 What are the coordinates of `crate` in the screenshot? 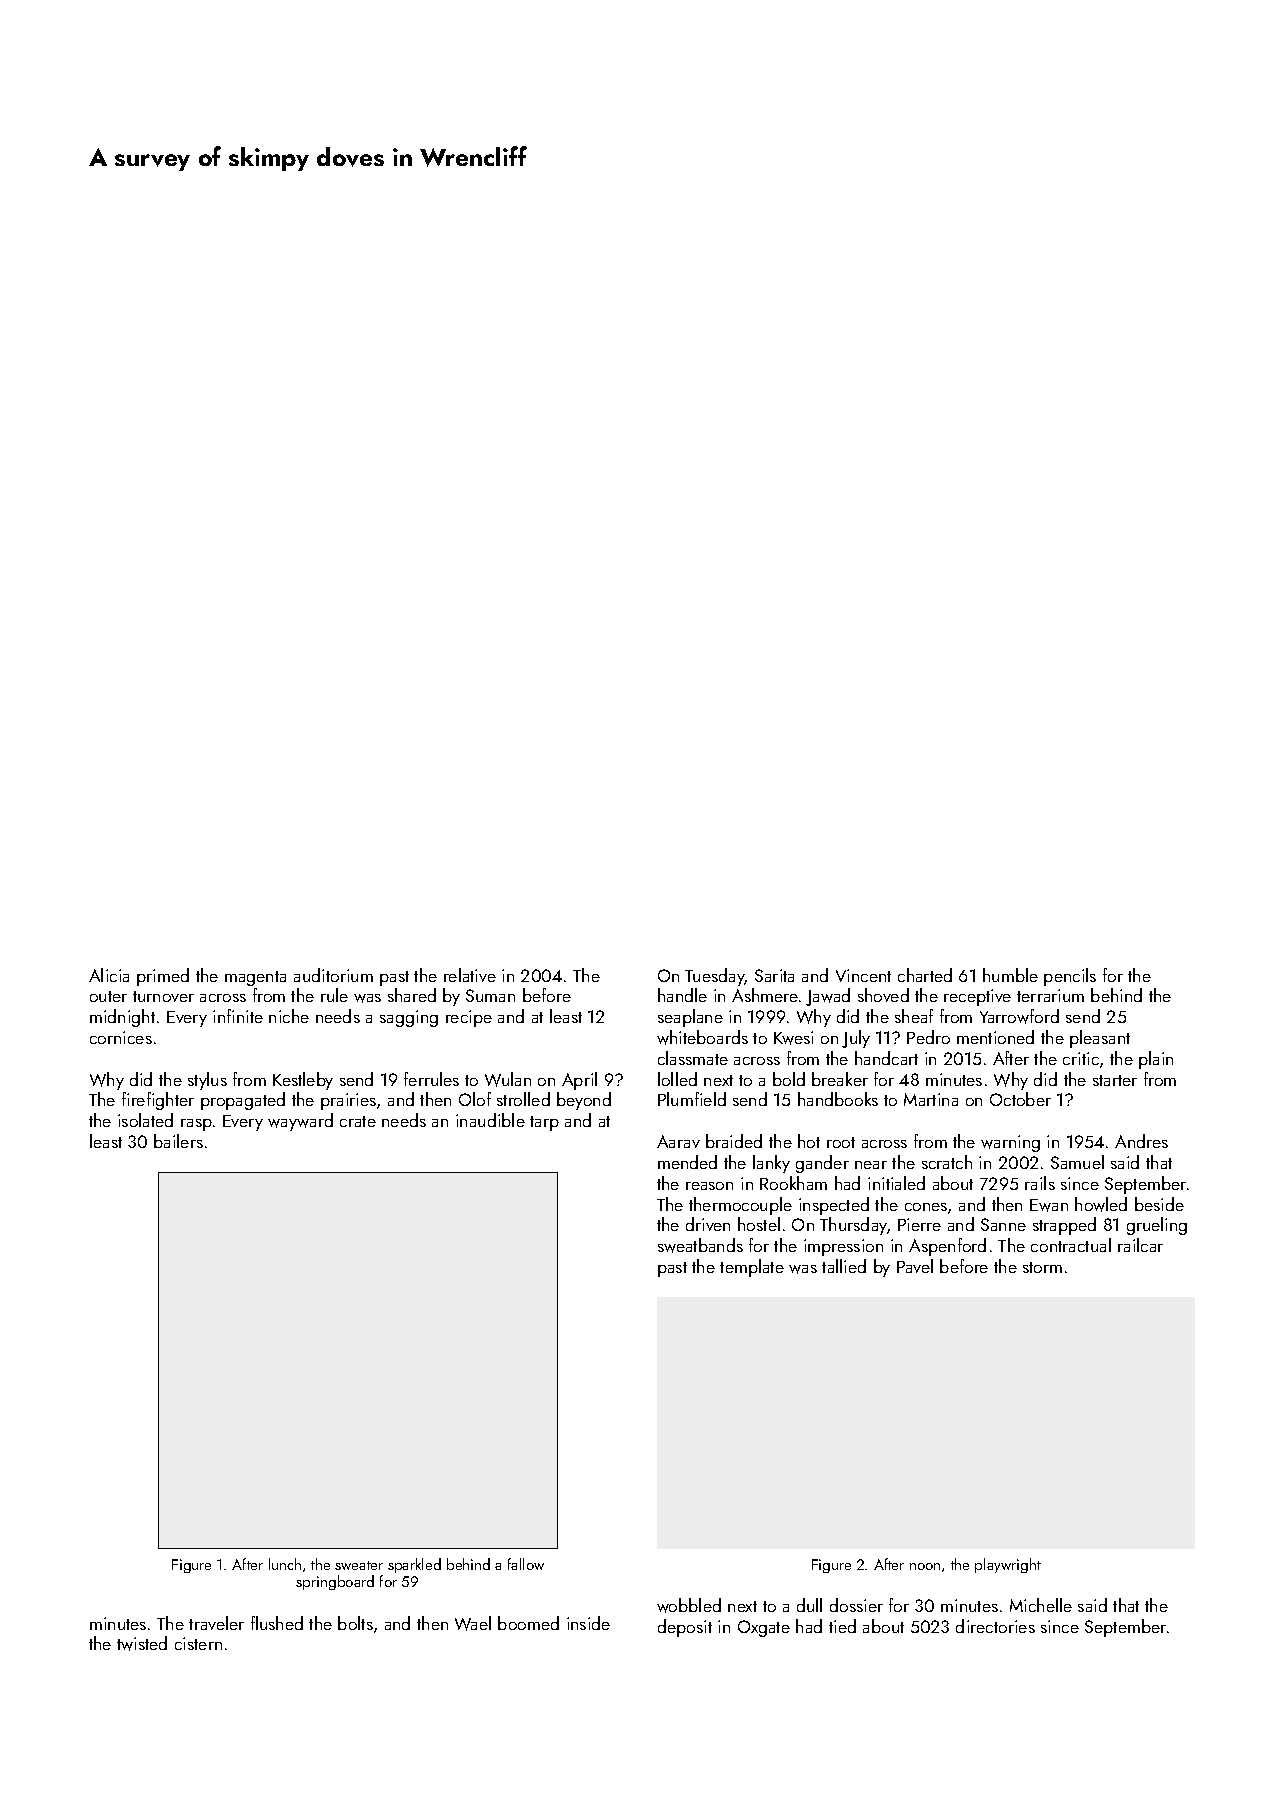 It's located at (358, 1121).
